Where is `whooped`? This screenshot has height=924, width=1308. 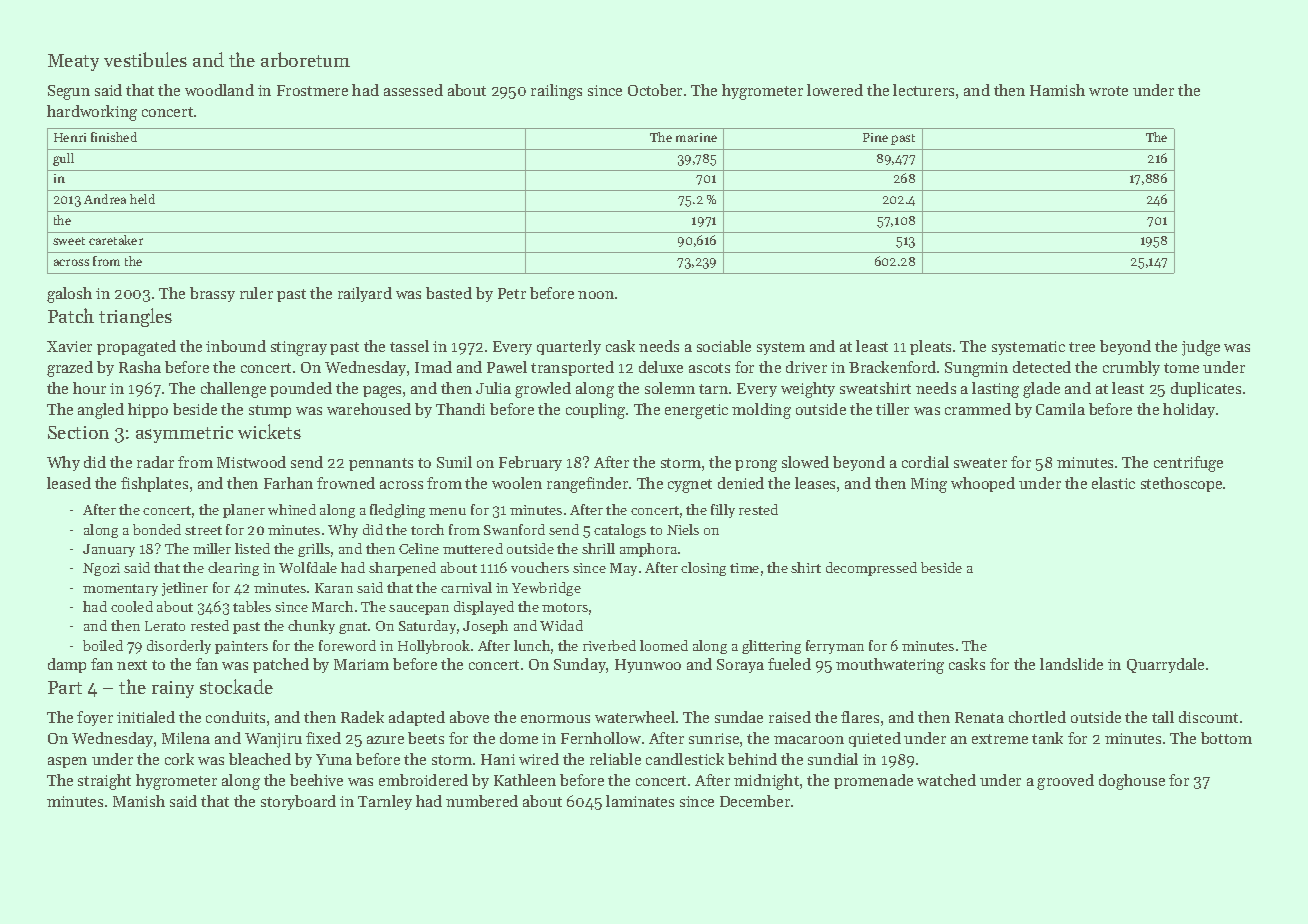 whooped is located at coordinates (983, 484).
